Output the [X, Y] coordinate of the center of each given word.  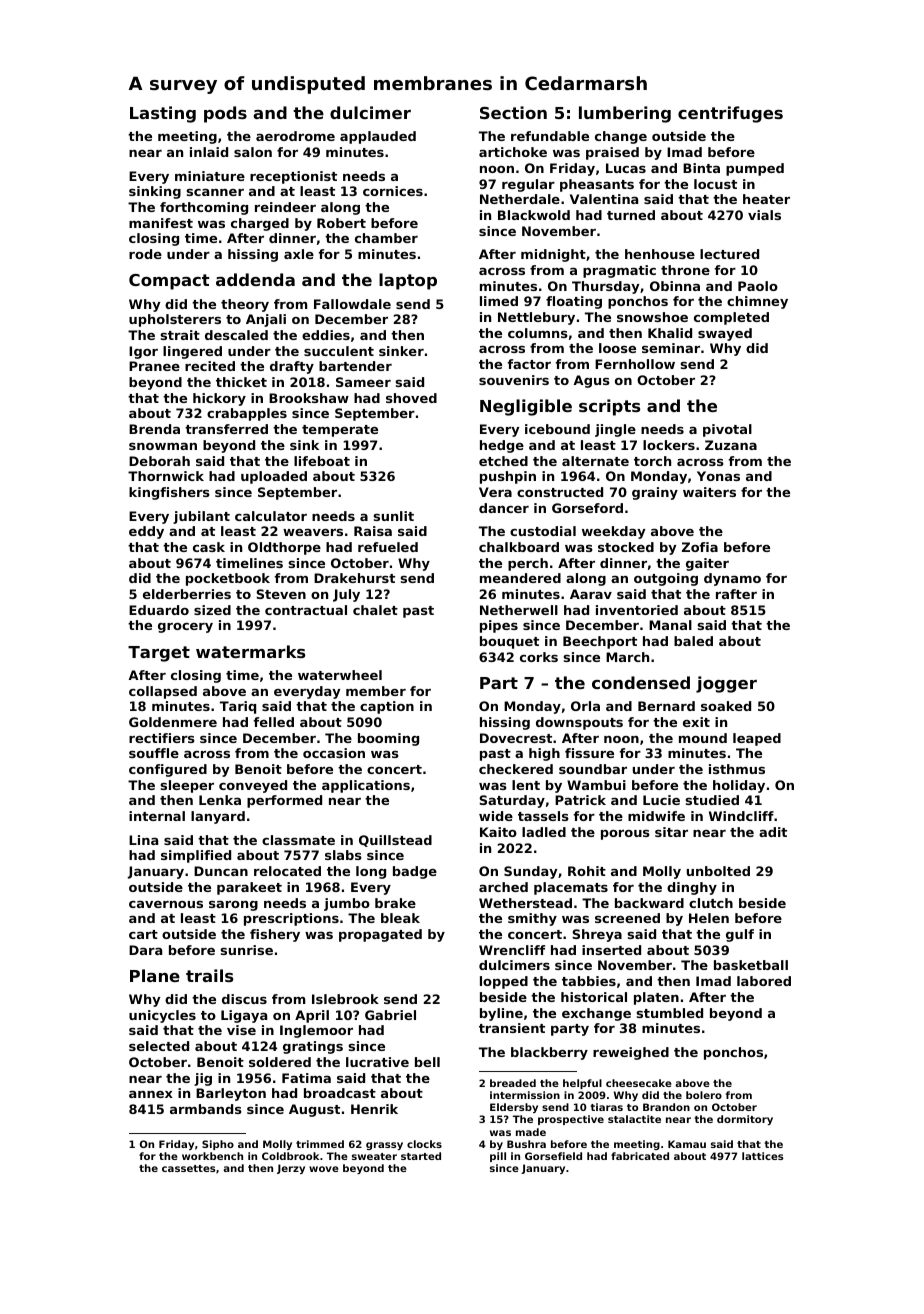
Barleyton [231, 1094]
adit [773, 832]
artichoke [513, 152]
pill [498, 1157]
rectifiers [162, 738]
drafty [292, 367]
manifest [161, 223]
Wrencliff [512, 950]
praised [612, 153]
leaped [757, 739]
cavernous [166, 904]
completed [731, 318]
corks [539, 657]
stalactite [634, 1119]
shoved [411, 398]
